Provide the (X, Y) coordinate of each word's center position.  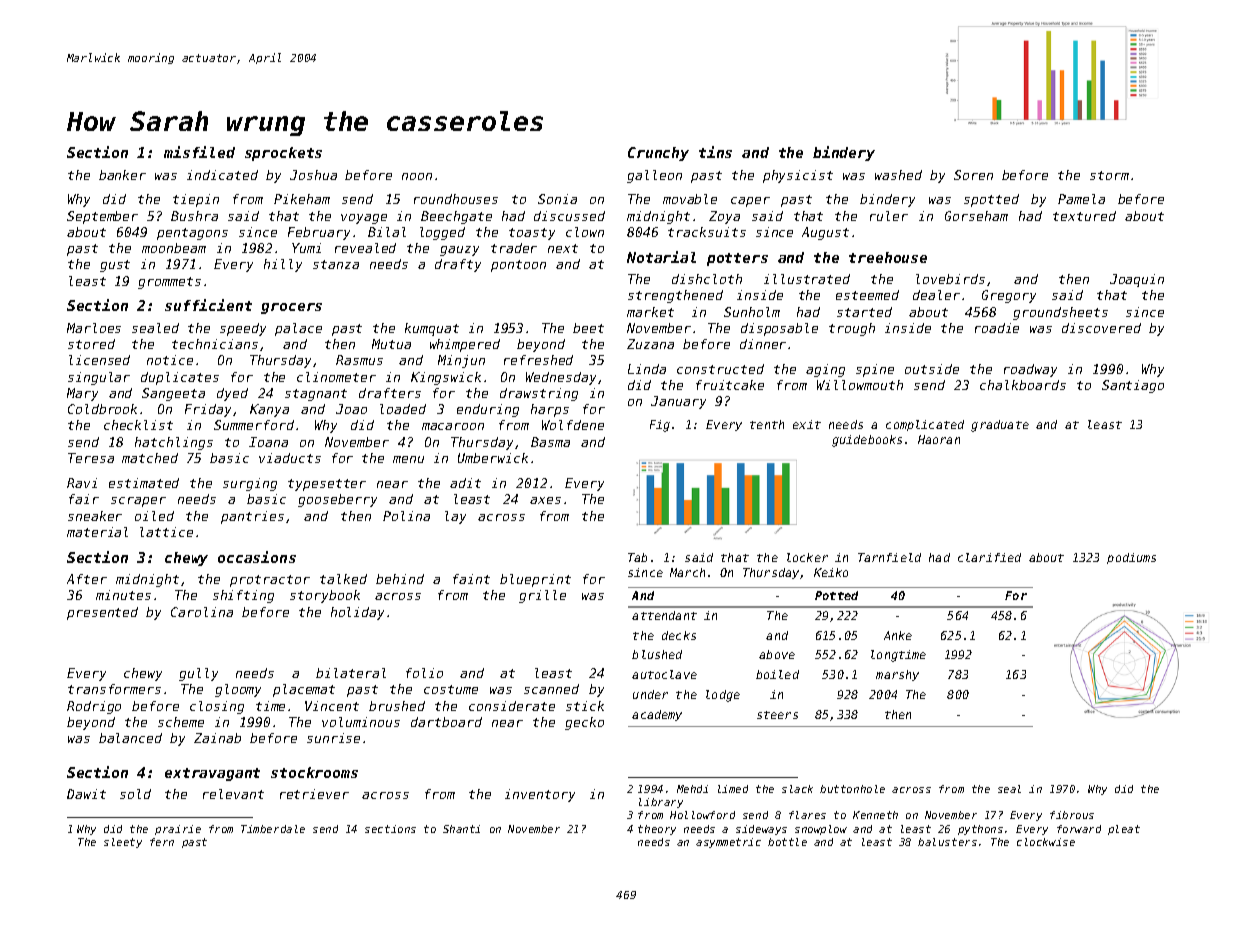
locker (807, 557)
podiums (1131, 558)
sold (135, 794)
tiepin (196, 200)
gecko (584, 723)
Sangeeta (173, 394)
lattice (166, 532)
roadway (1030, 370)
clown (585, 232)
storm (1109, 175)
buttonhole (852, 789)
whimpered (465, 345)
